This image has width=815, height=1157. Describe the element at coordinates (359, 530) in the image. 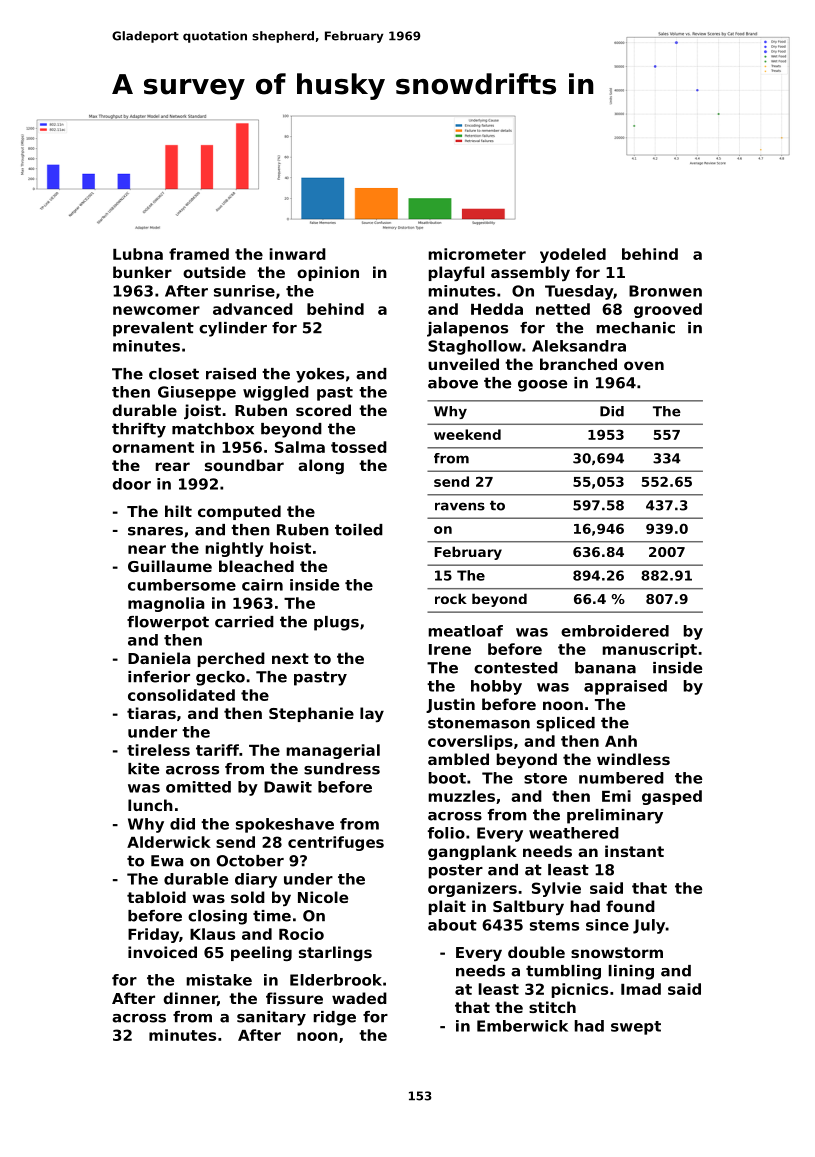

I see `toiled` at that location.
